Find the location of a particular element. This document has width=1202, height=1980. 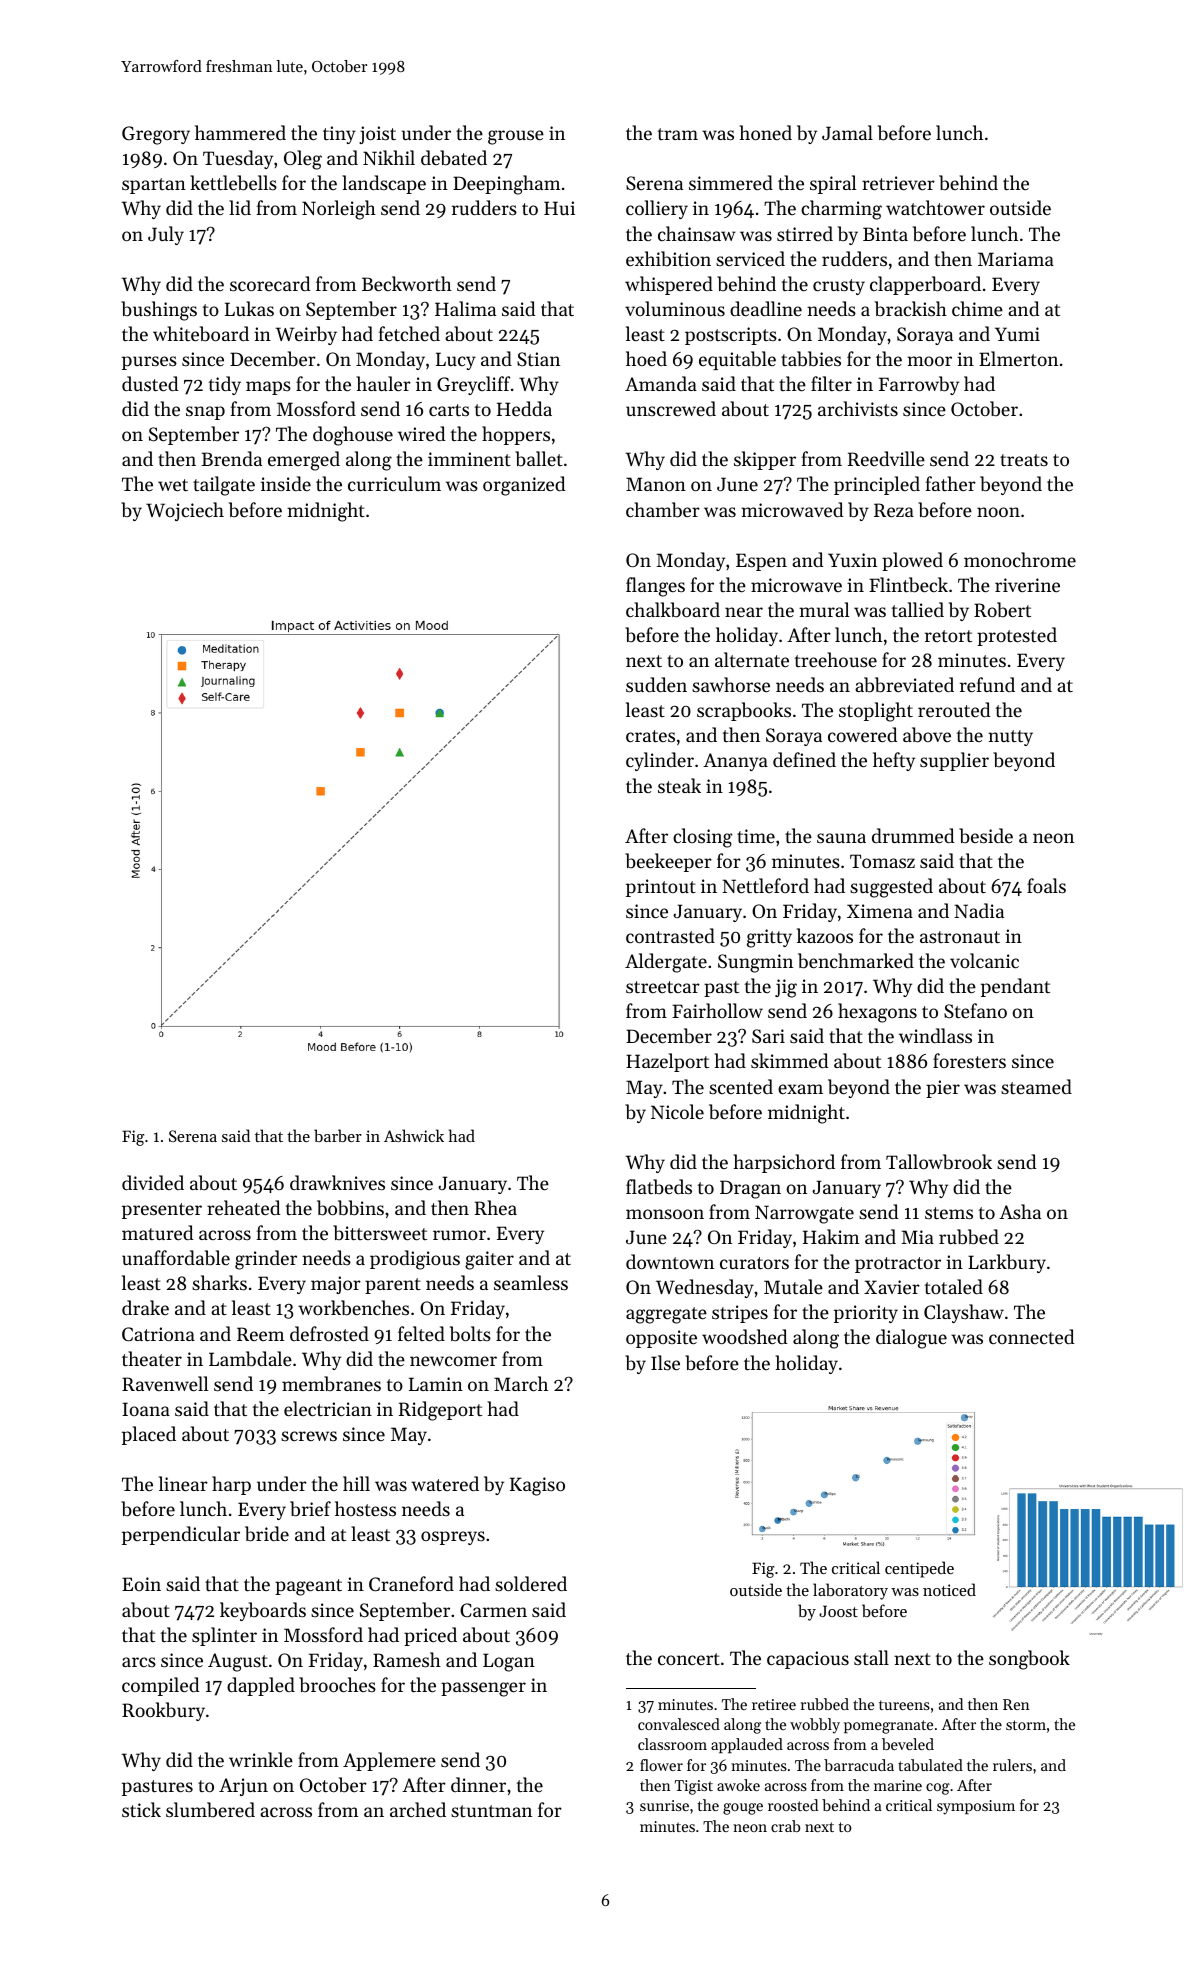

Robert is located at coordinates (1002, 610).
